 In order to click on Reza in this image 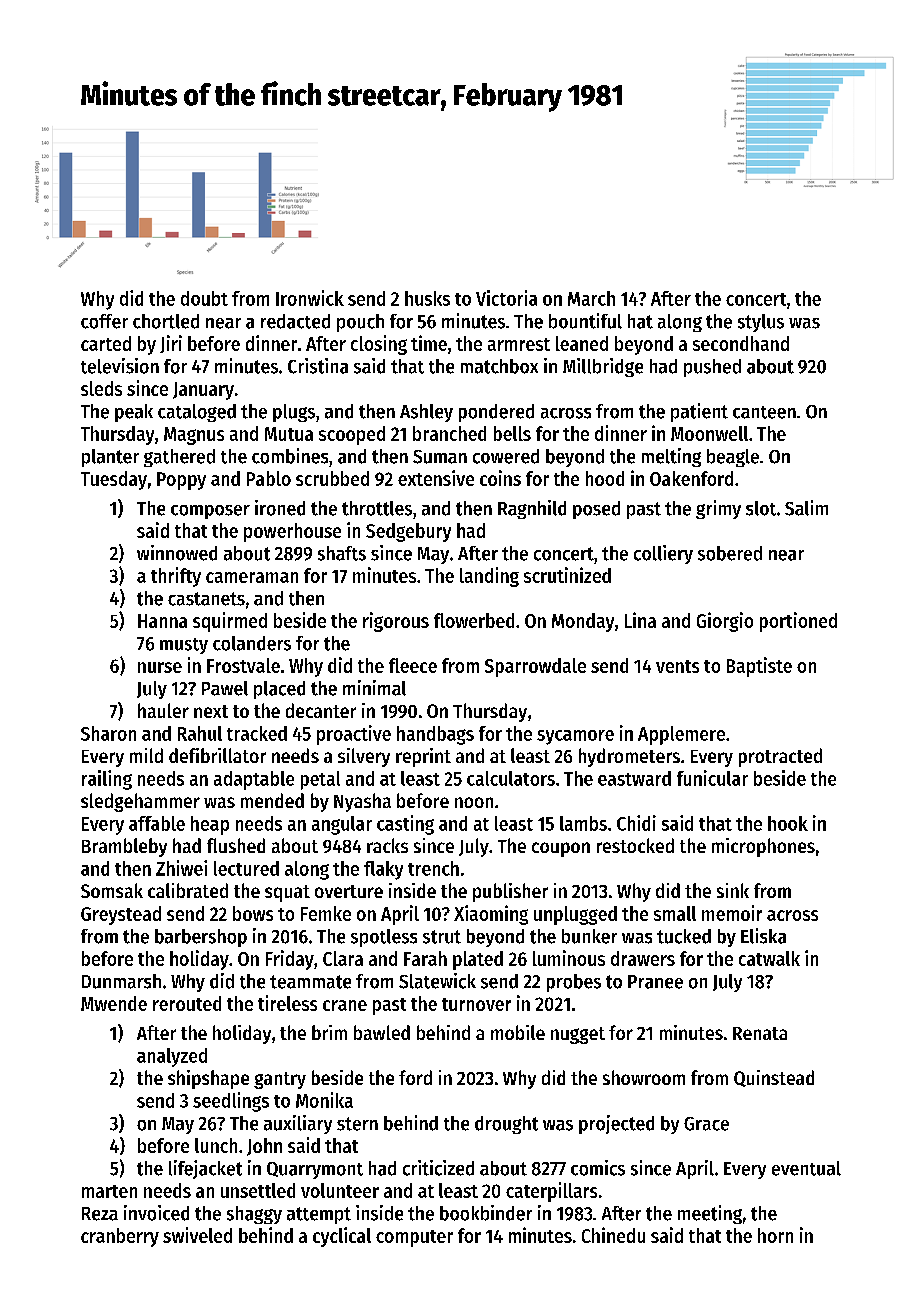, I will do `click(100, 1214)`.
